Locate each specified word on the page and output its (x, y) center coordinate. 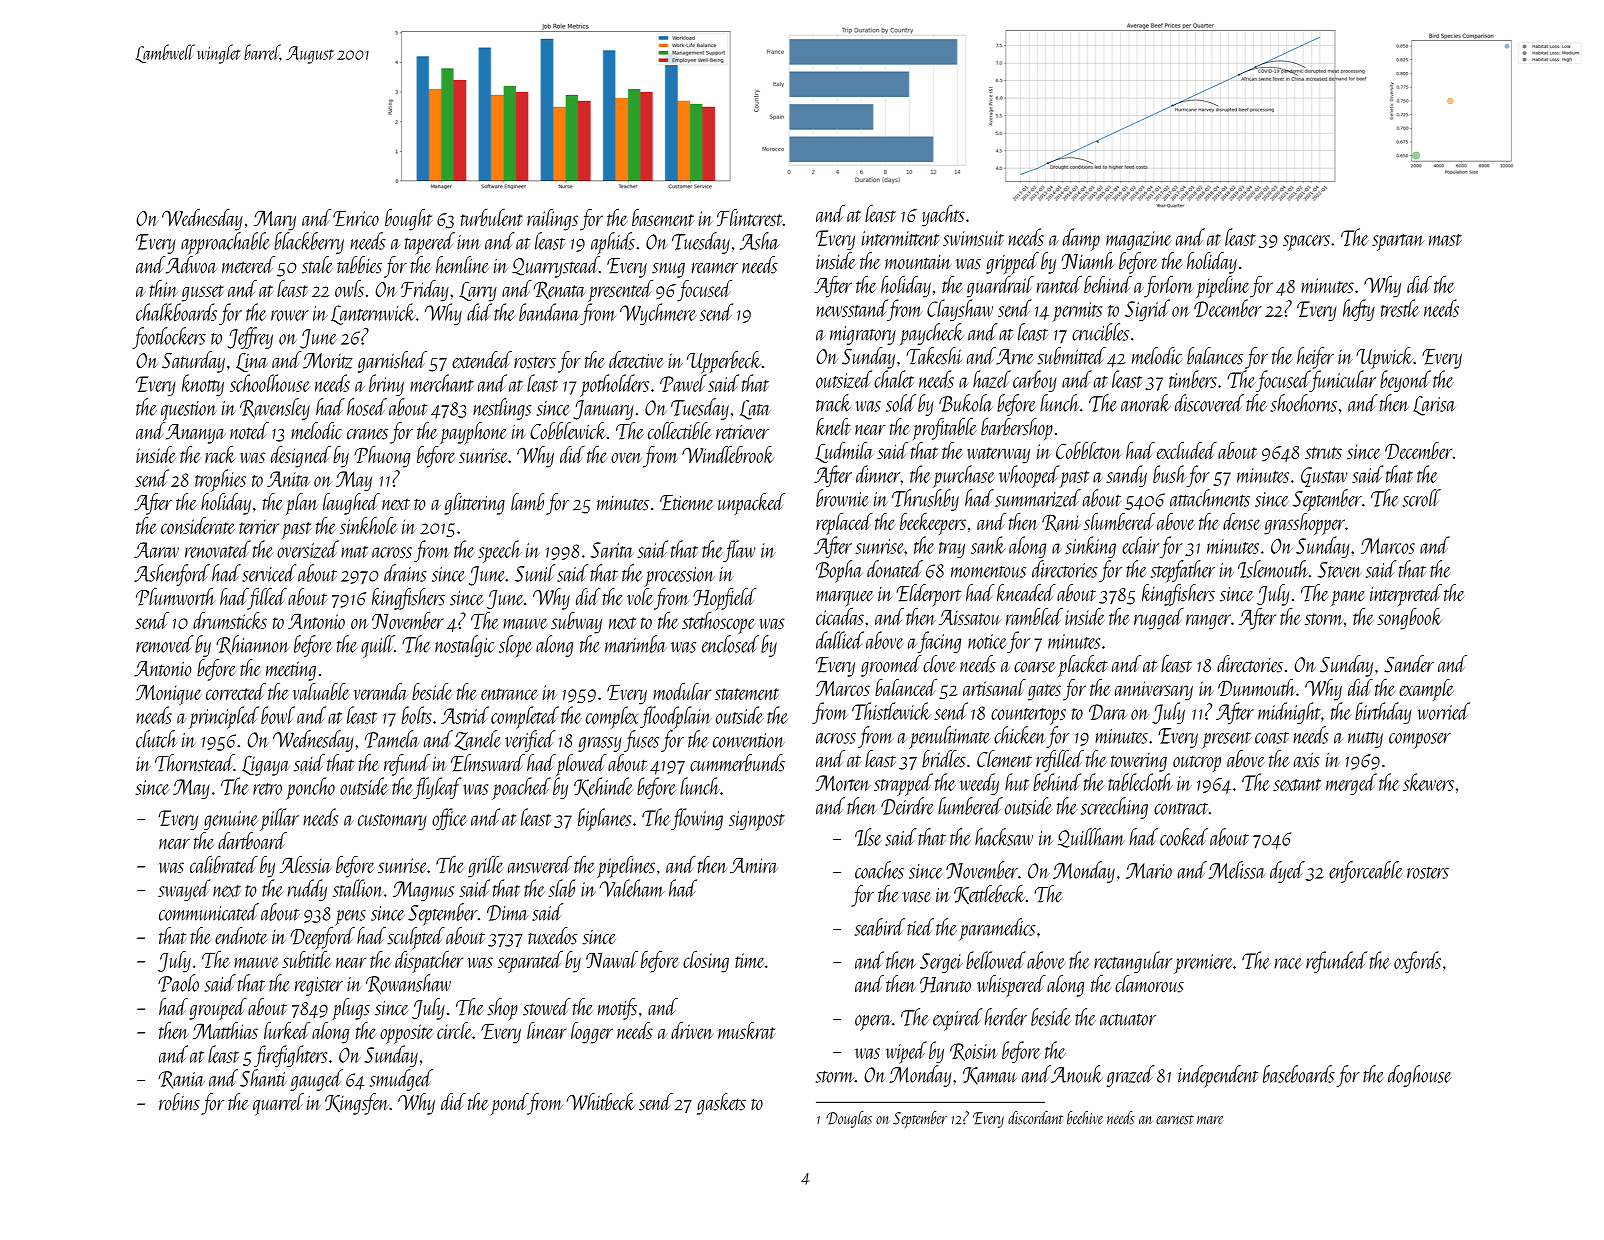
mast (1445, 240)
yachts (943, 216)
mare (1210, 1120)
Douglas (849, 1119)
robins (179, 1102)
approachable (225, 243)
